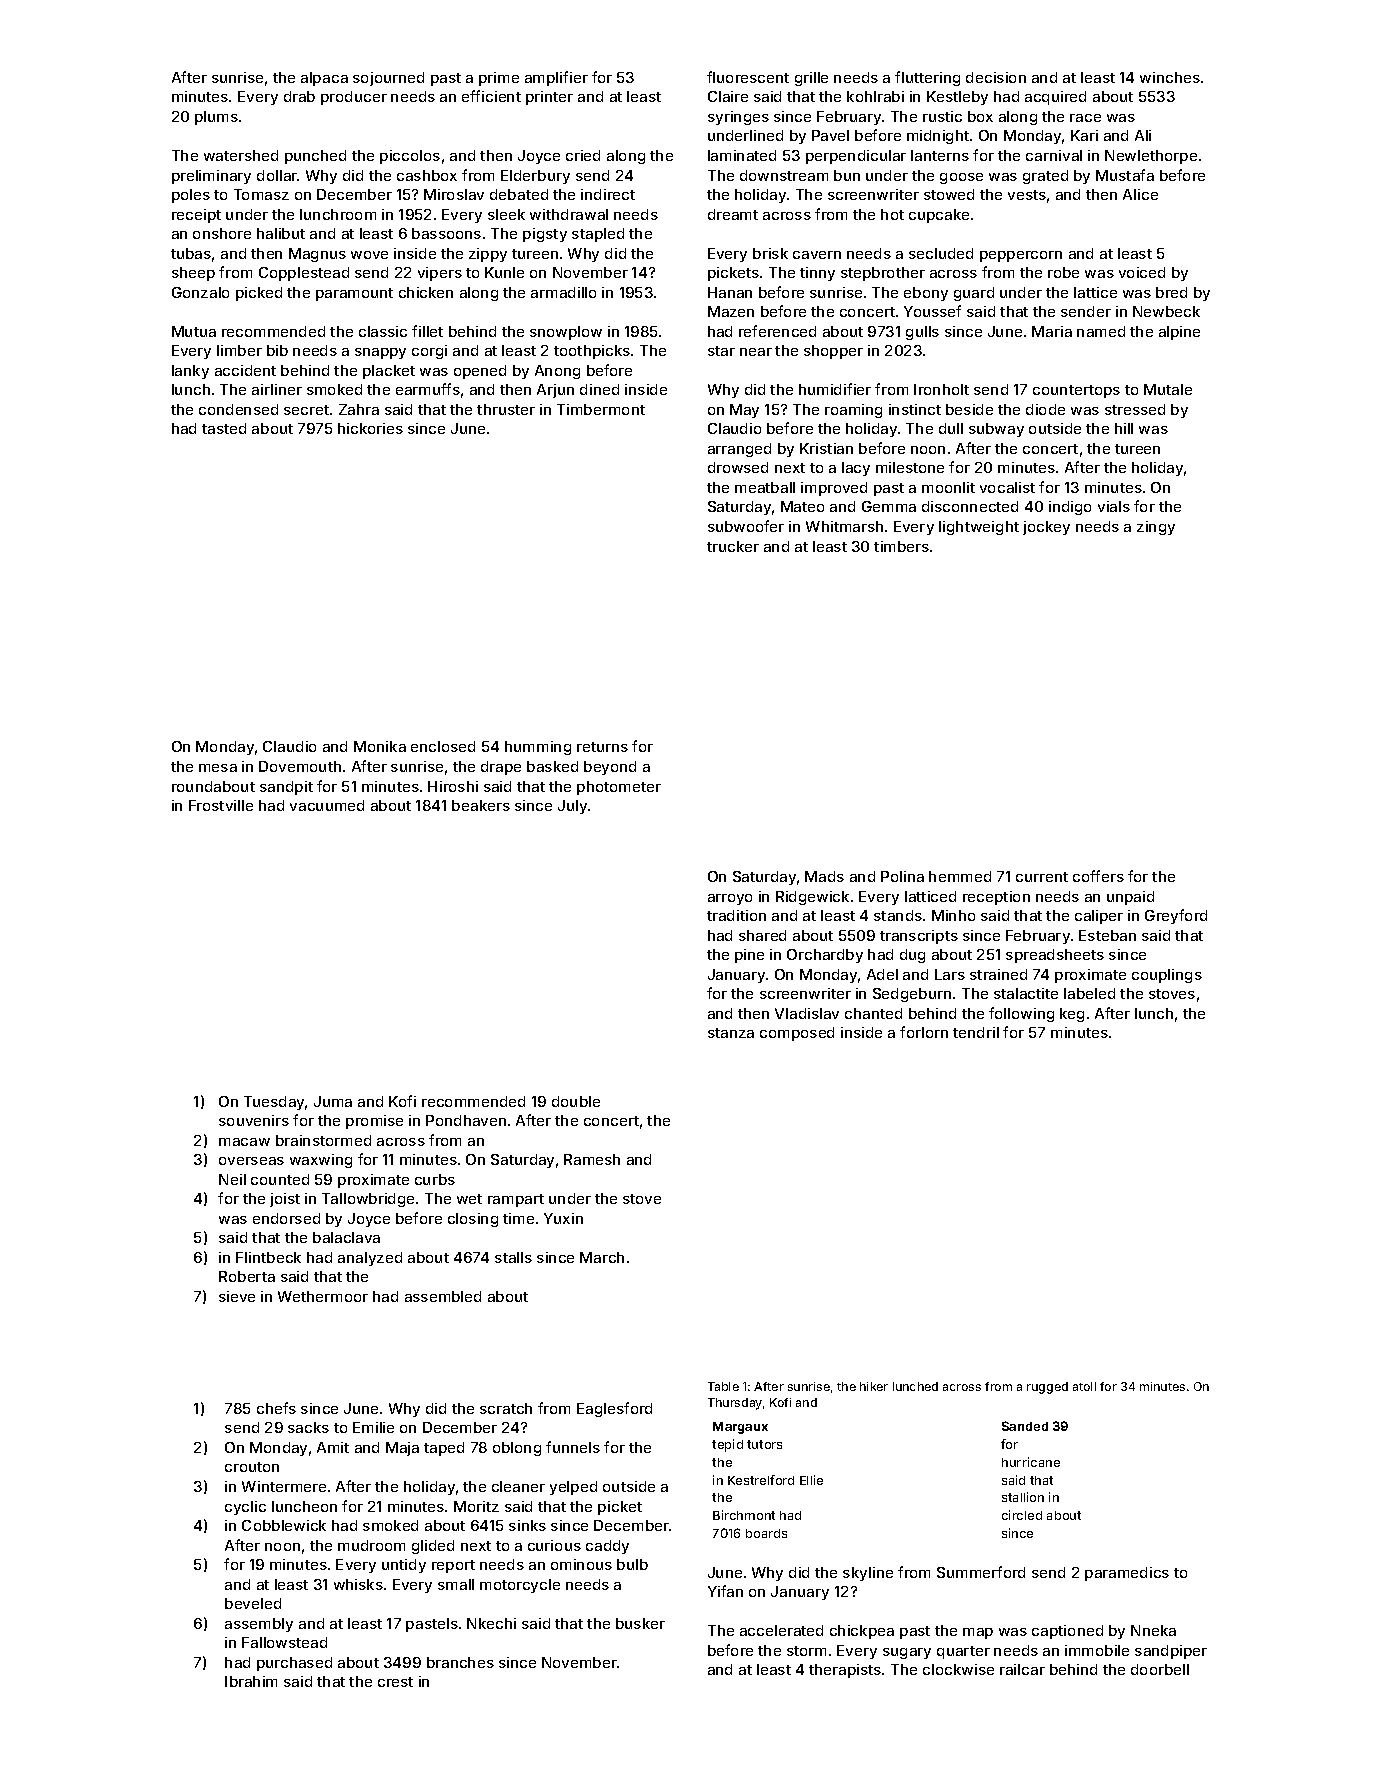  Describe the element at coordinates (766, 1533) in the document. I see `boards` at that location.
